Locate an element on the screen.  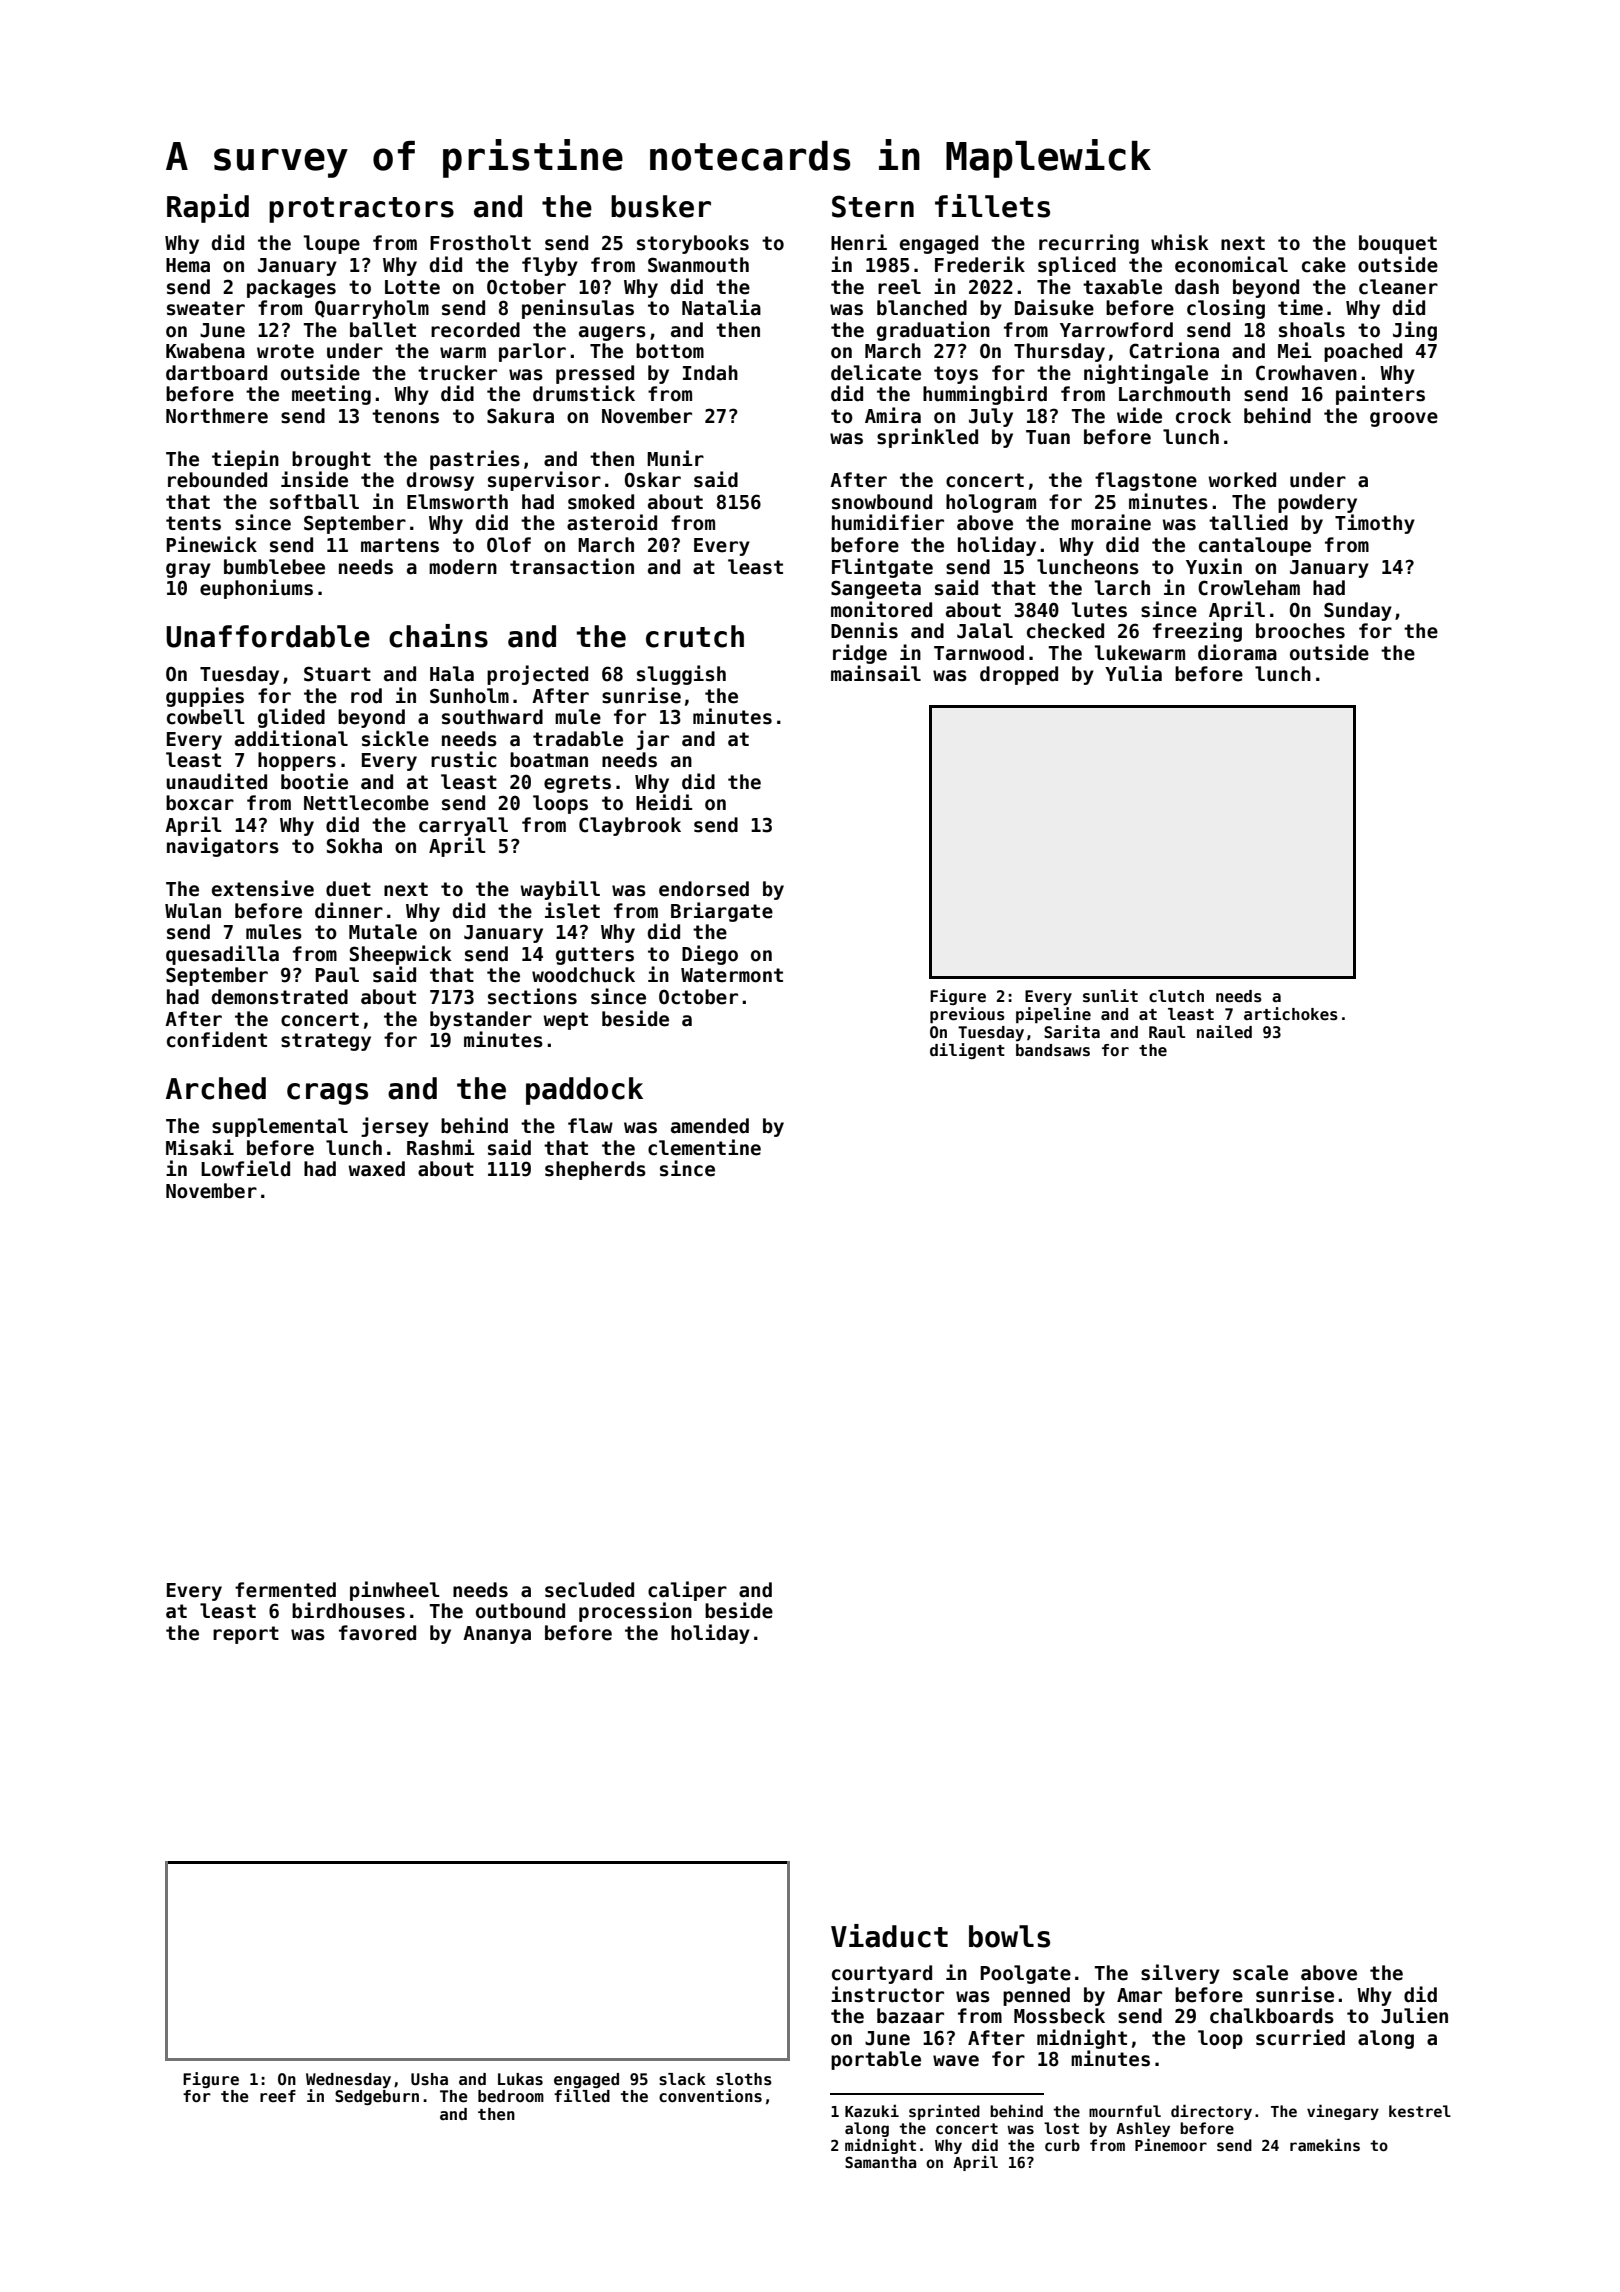
scale is located at coordinates (1260, 1973).
